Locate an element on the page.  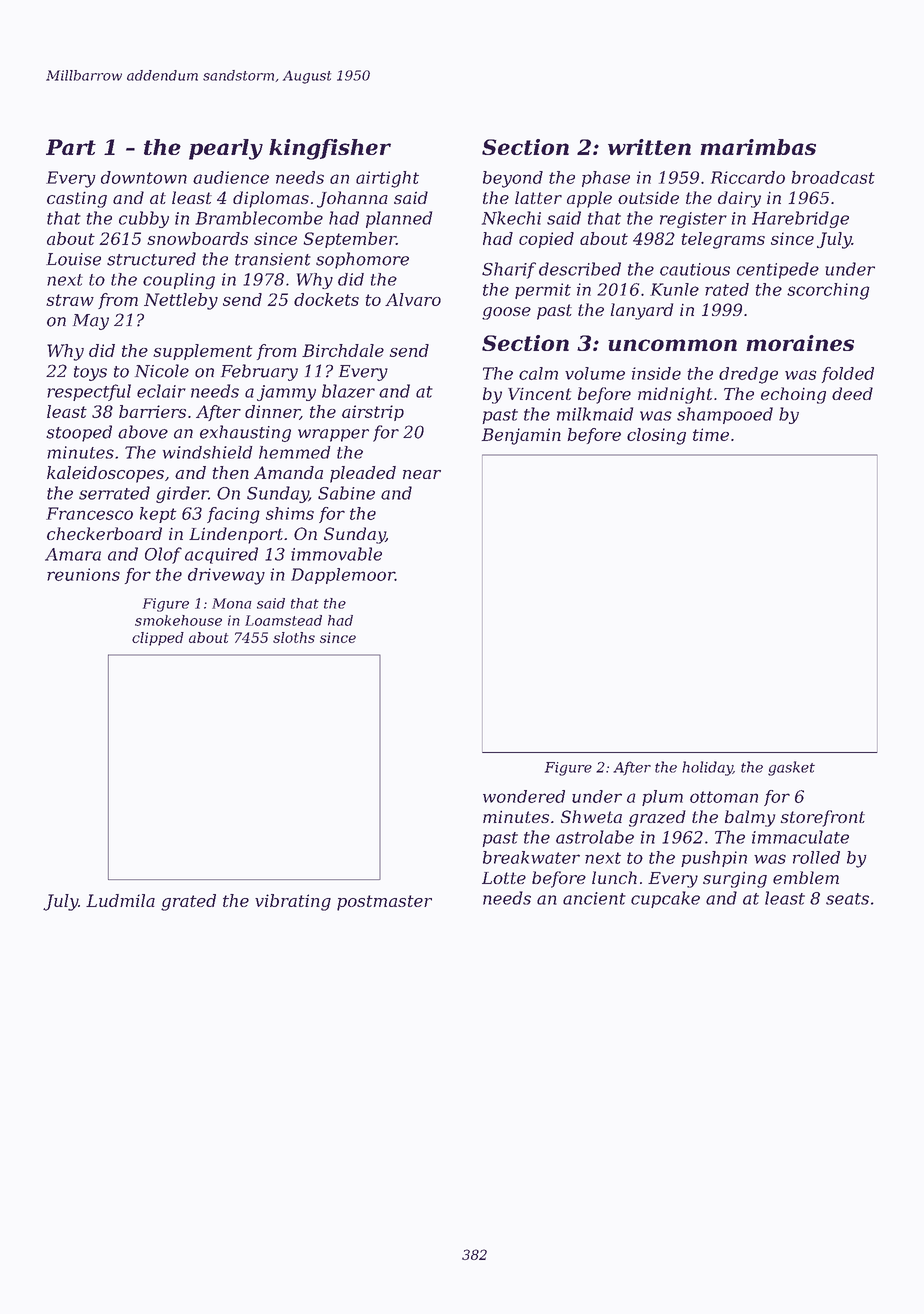
cubby is located at coordinates (144, 219).
